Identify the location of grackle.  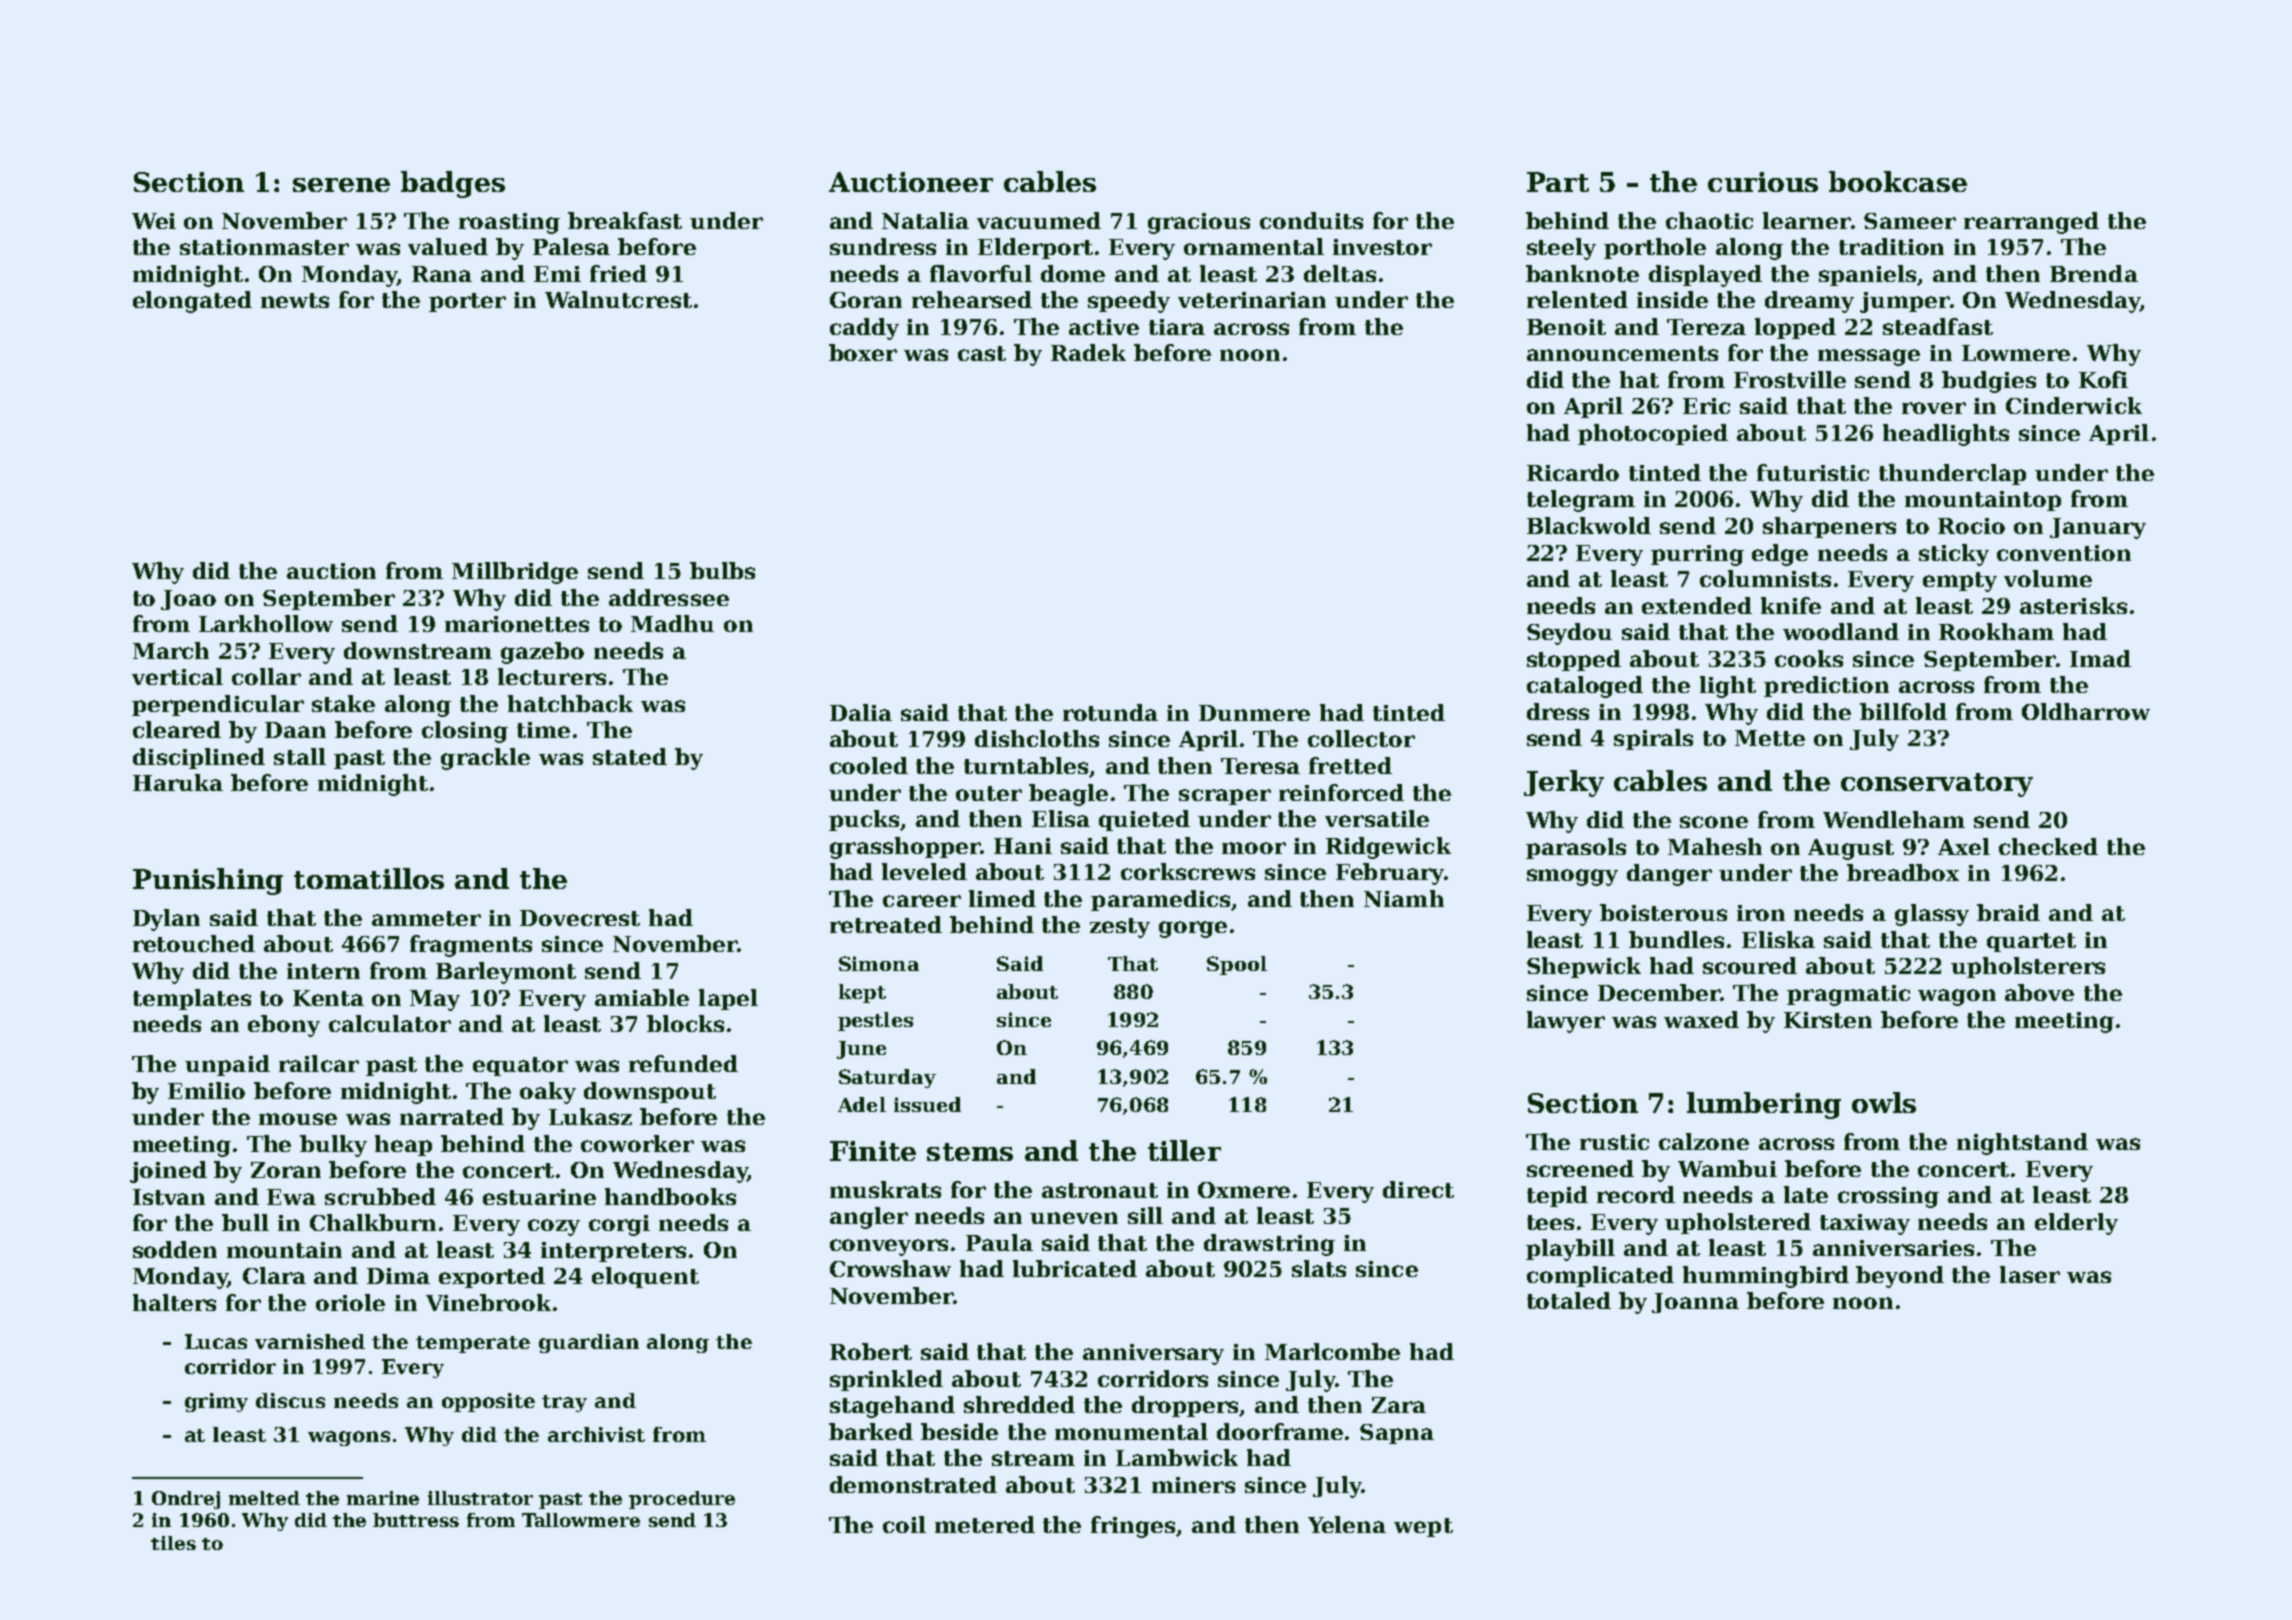
(485, 759).
